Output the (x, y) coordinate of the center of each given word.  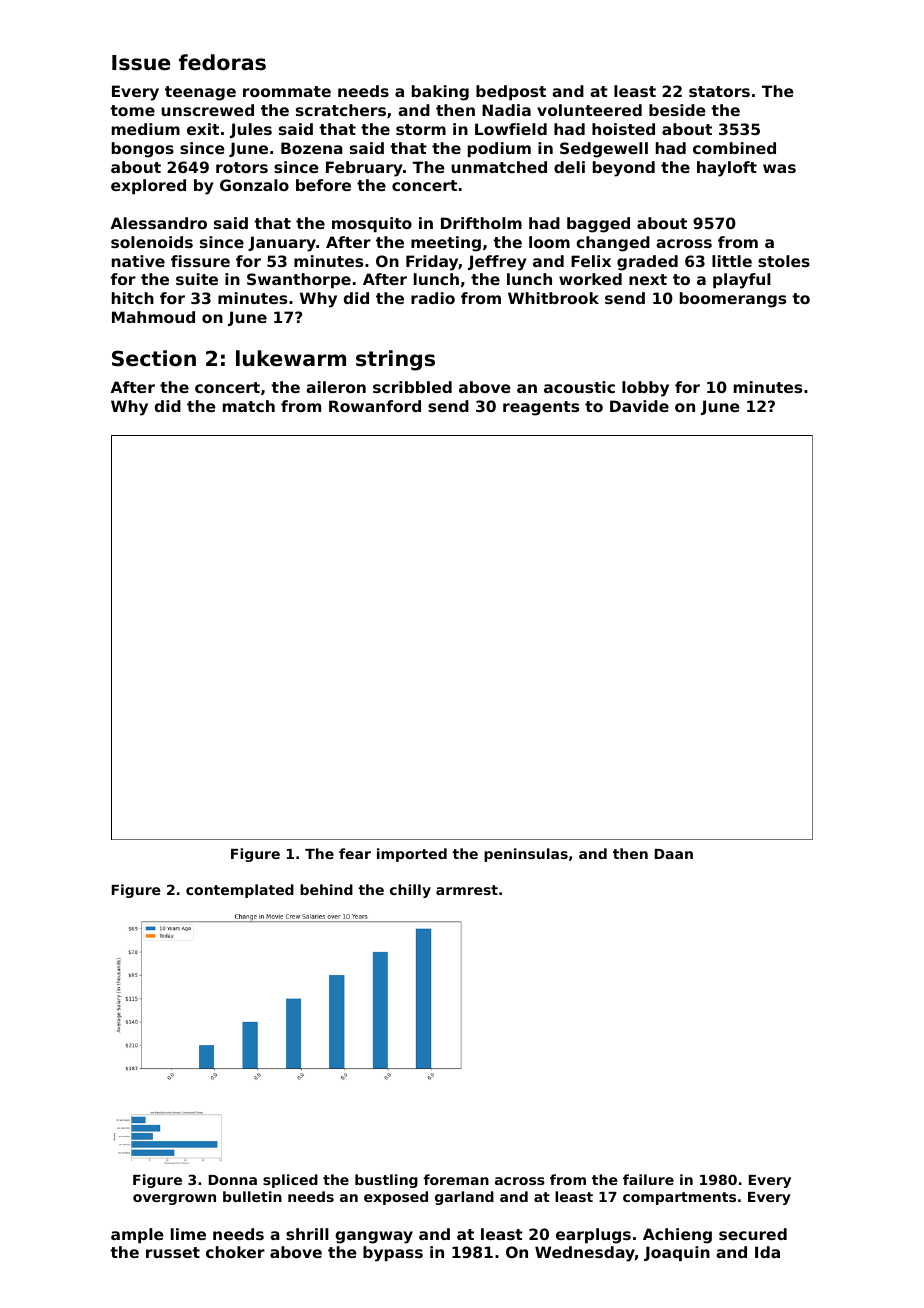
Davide (639, 406)
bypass (393, 1254)
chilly (410, 891)
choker (235, 1252)
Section (154, 358)
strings (395, 360)
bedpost (511, 92)
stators (719, 91)
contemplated (240, 891)
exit (203, 129)
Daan (674, 854)
